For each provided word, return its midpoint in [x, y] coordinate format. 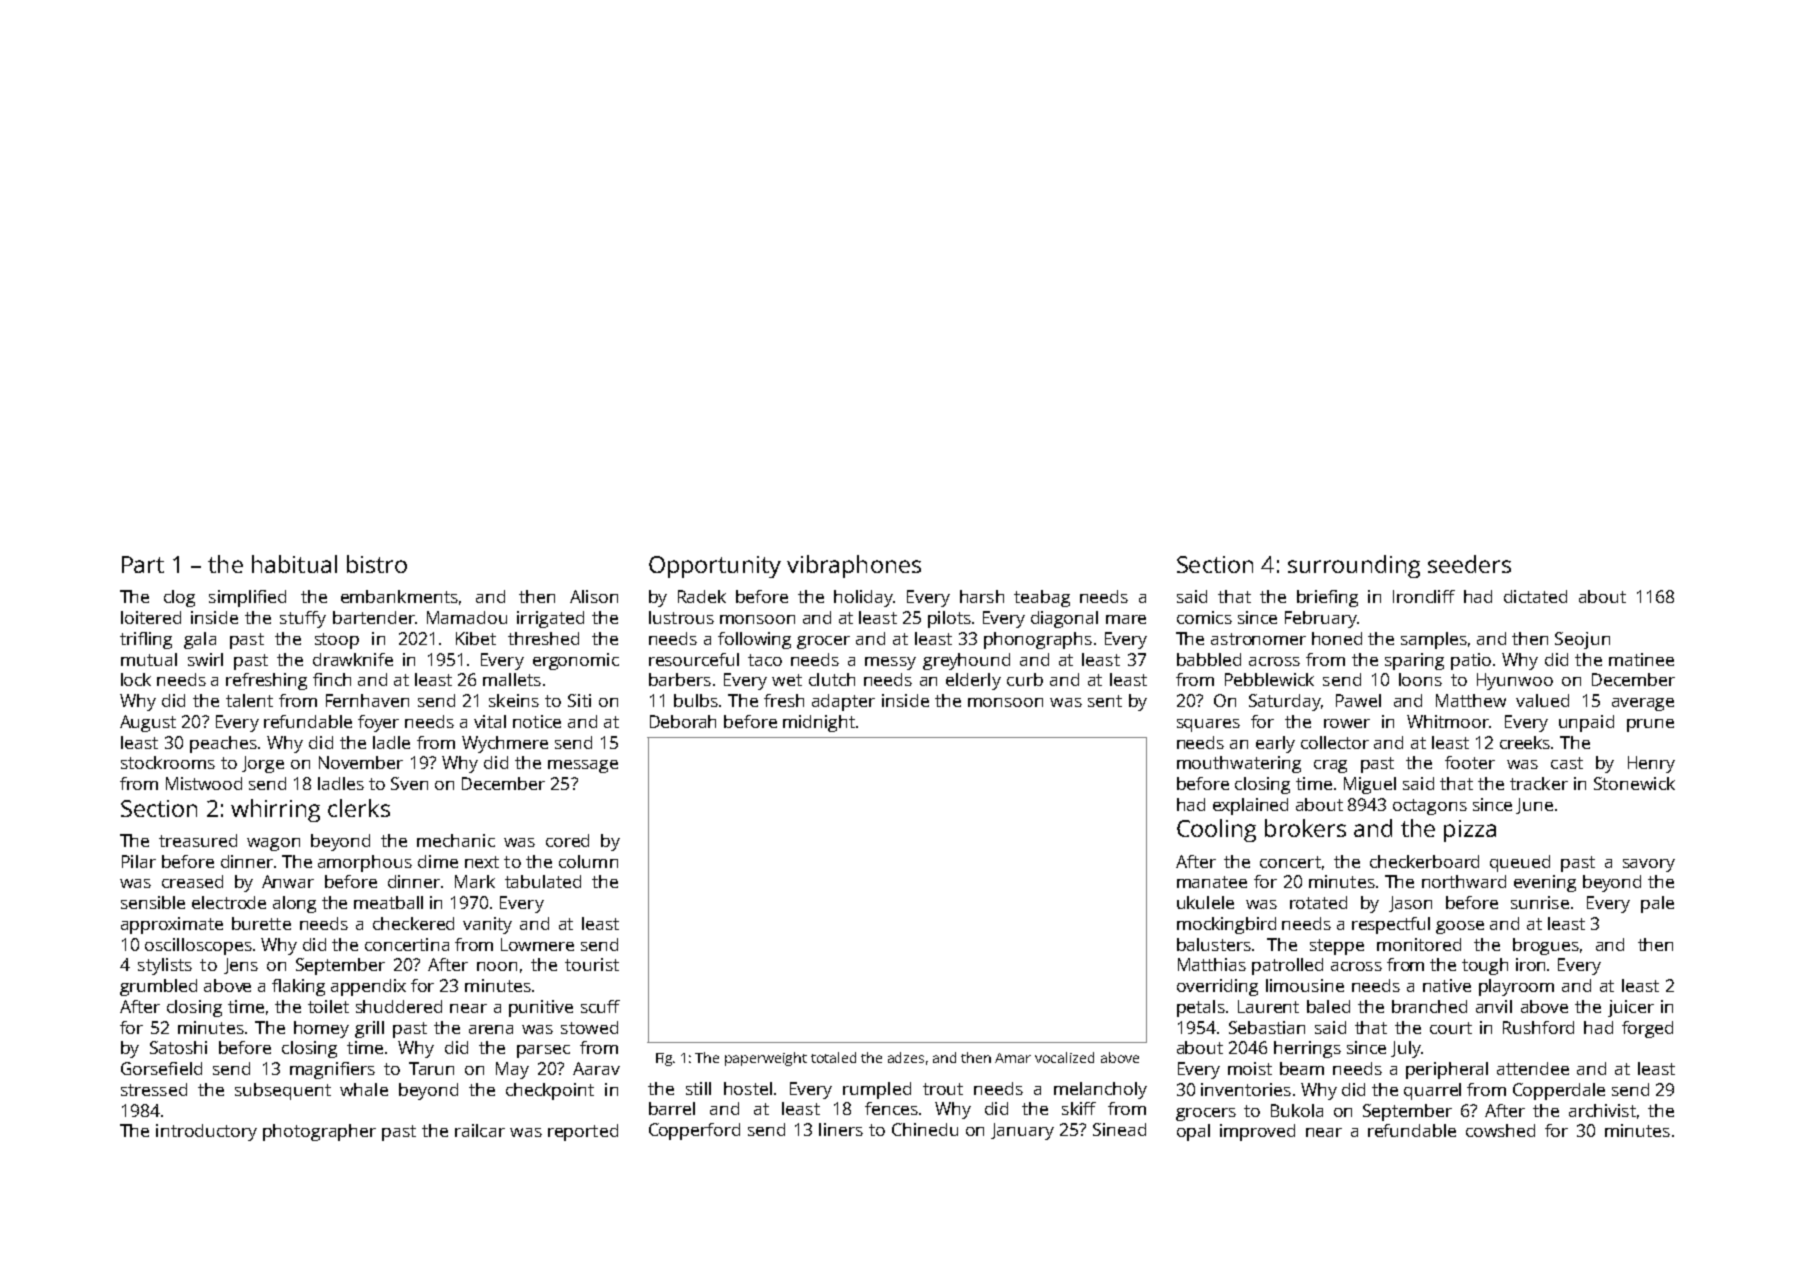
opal [1193, 1132]
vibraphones [854, 566]
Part [143, 564]
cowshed [1500, 1130]
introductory [206, 1132]
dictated [1535, 596]
